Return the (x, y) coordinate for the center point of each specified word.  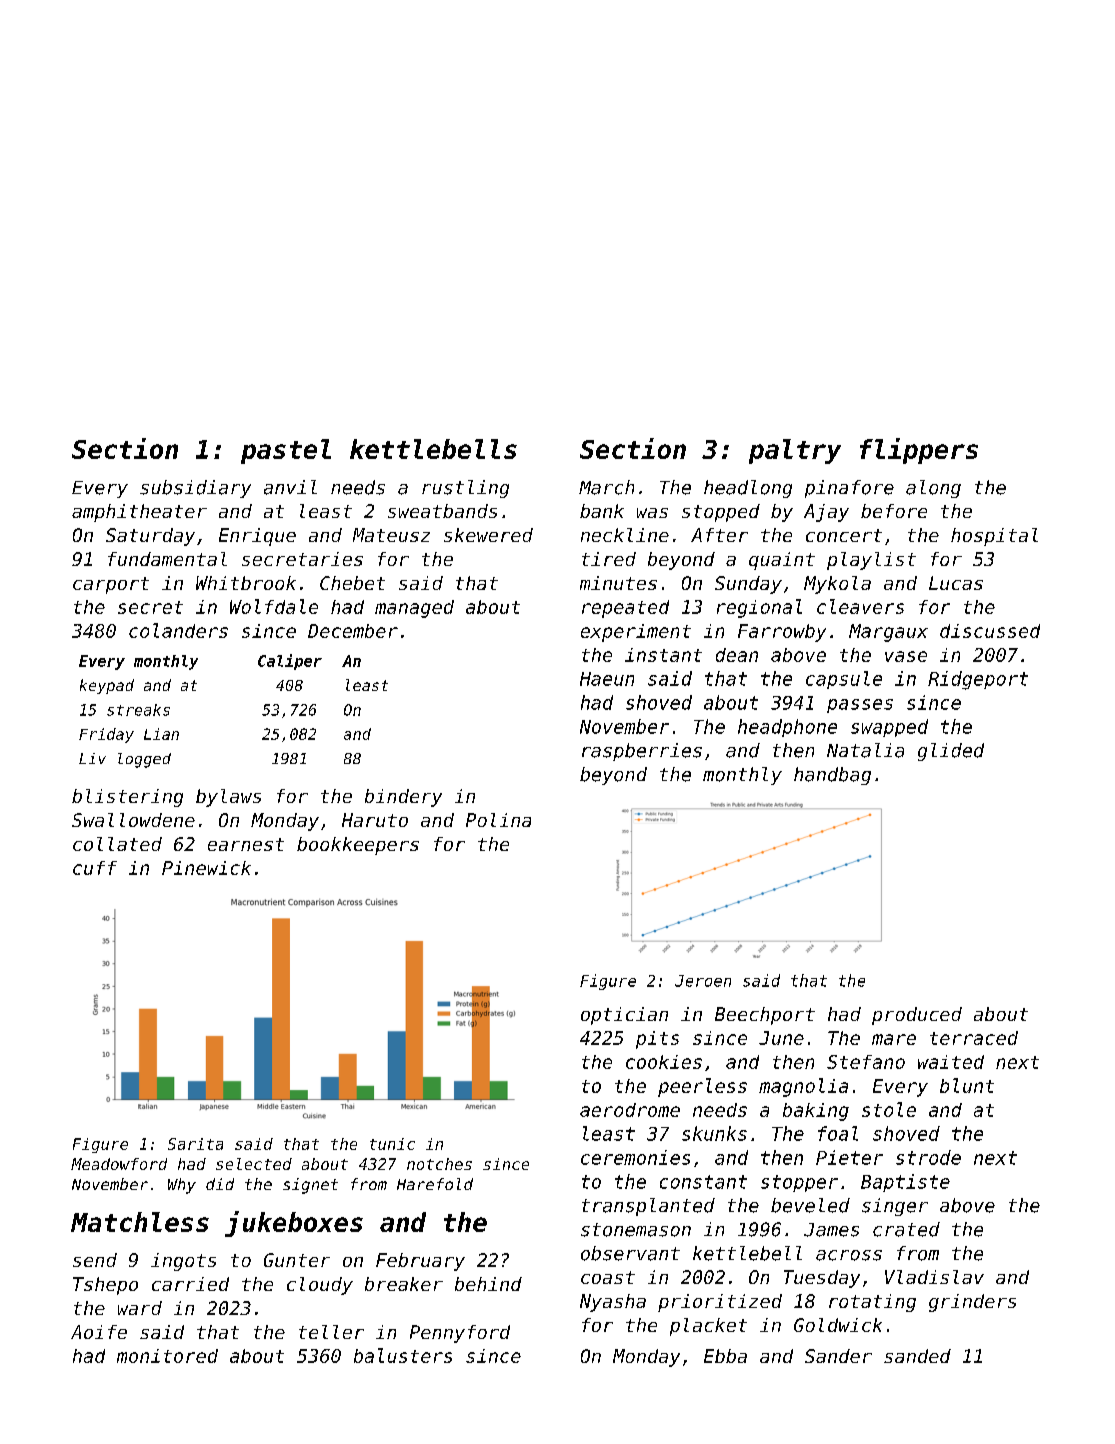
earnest (246, 844)
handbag (832, 776)
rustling (465, 489)
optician (624, 1016)
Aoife (99, 1332)
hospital (994, 537)
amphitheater (139, 513)
